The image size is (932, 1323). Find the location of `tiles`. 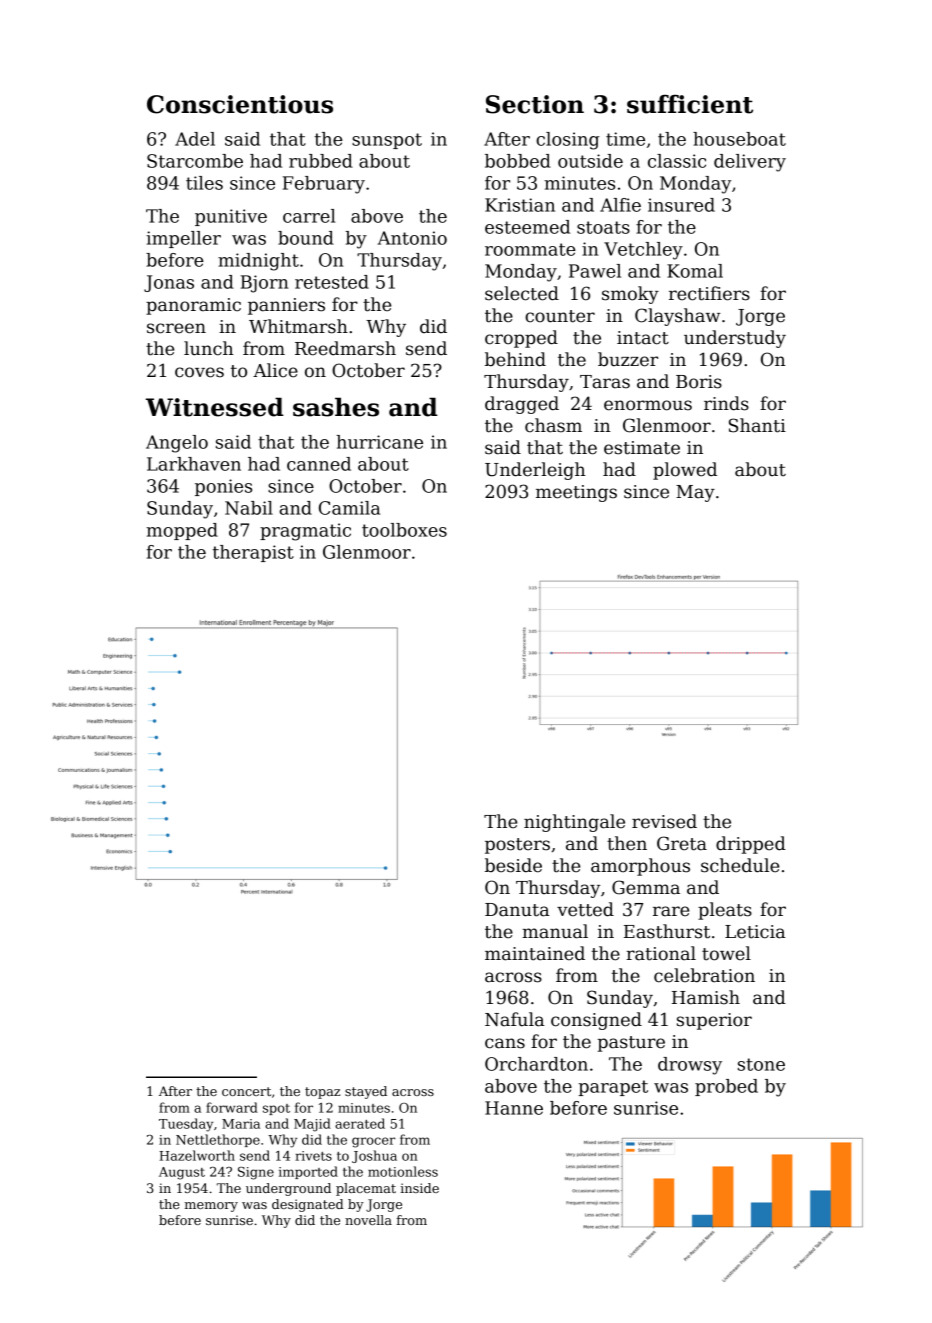

tiles is located at coordinates (204, 183).
